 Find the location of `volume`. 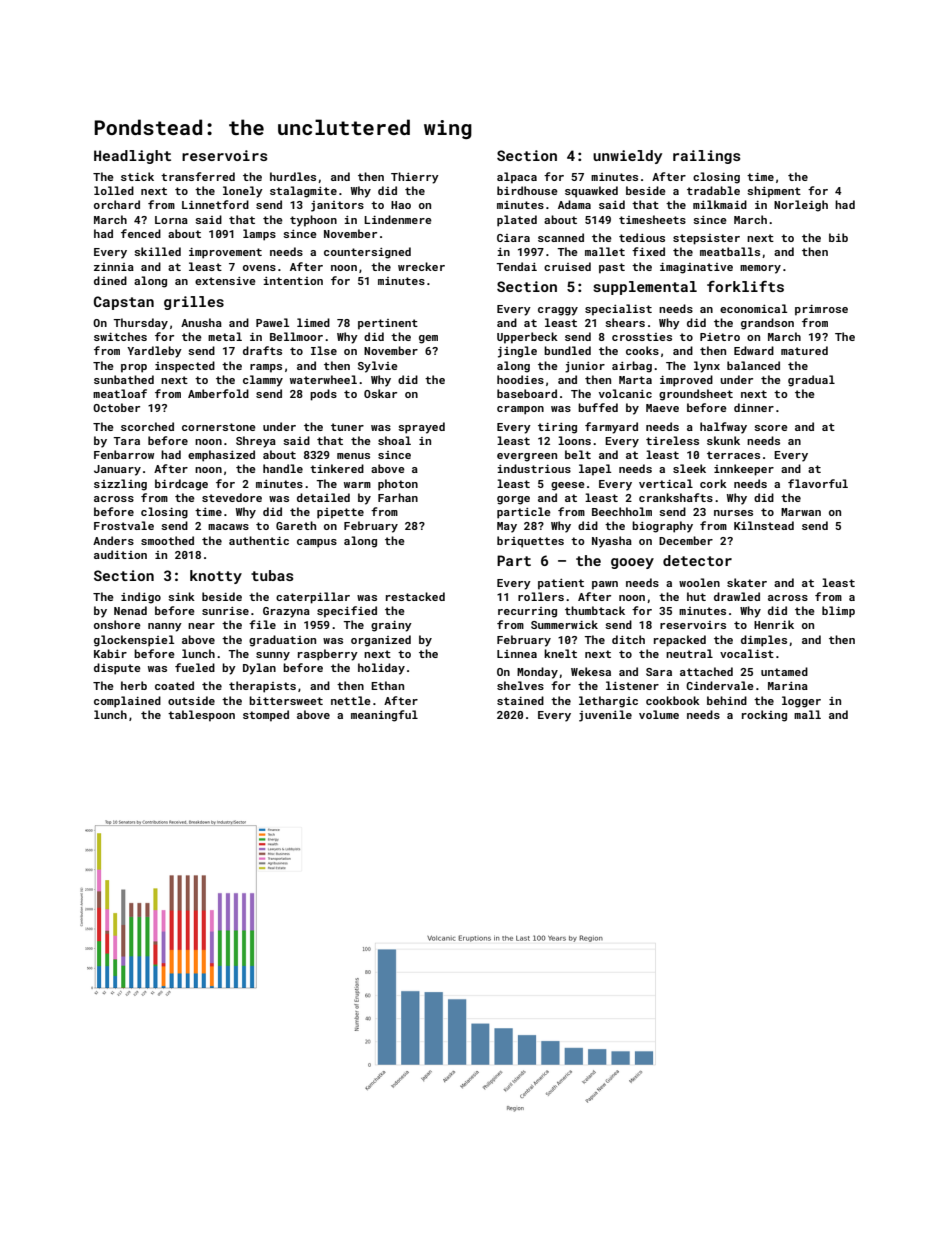

volume is located at coordinates (659, 714).
